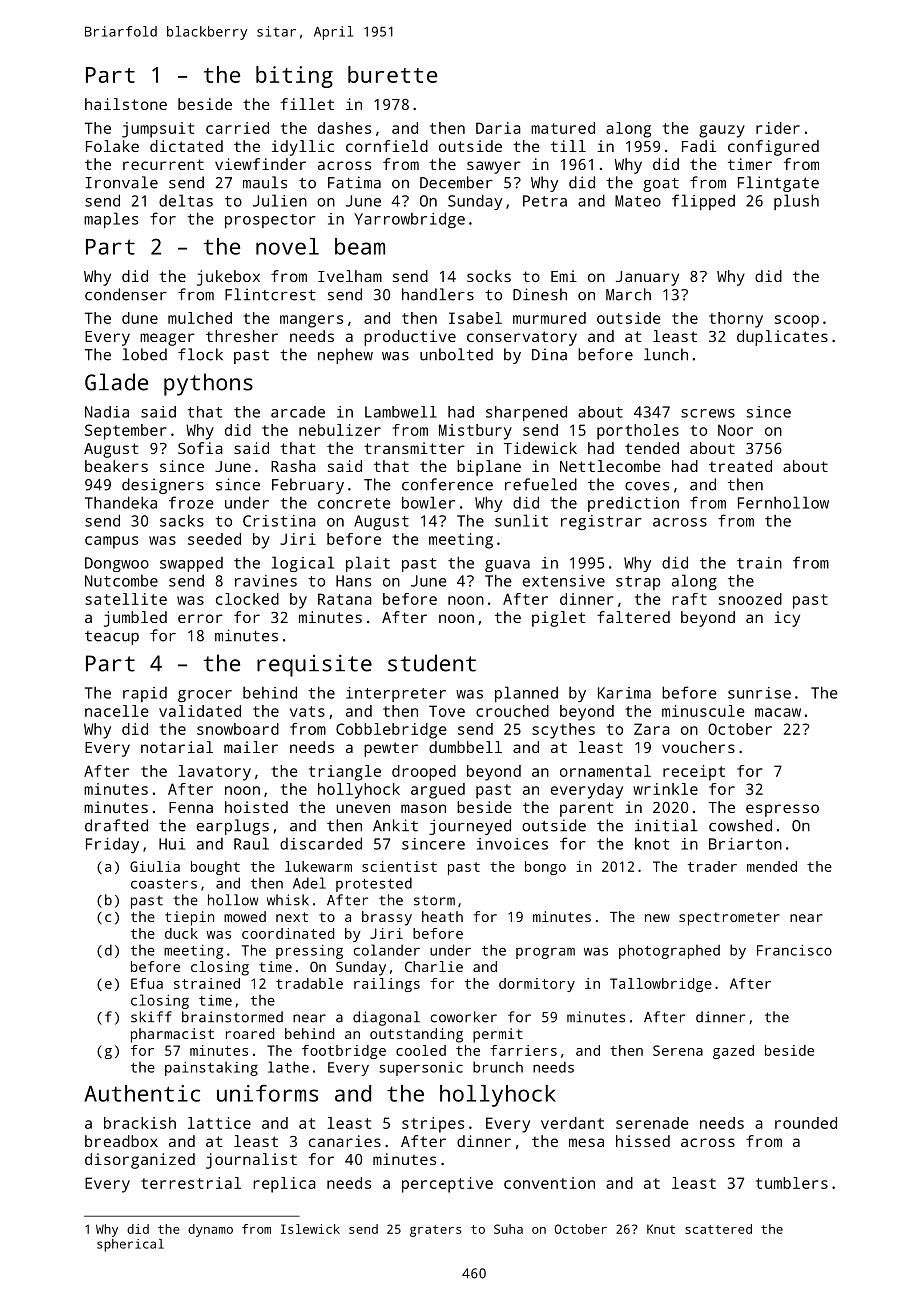 The image size is (924, 1308). Describe the element at coordinates (392, 74) in the page. I see `burette` at that location.
